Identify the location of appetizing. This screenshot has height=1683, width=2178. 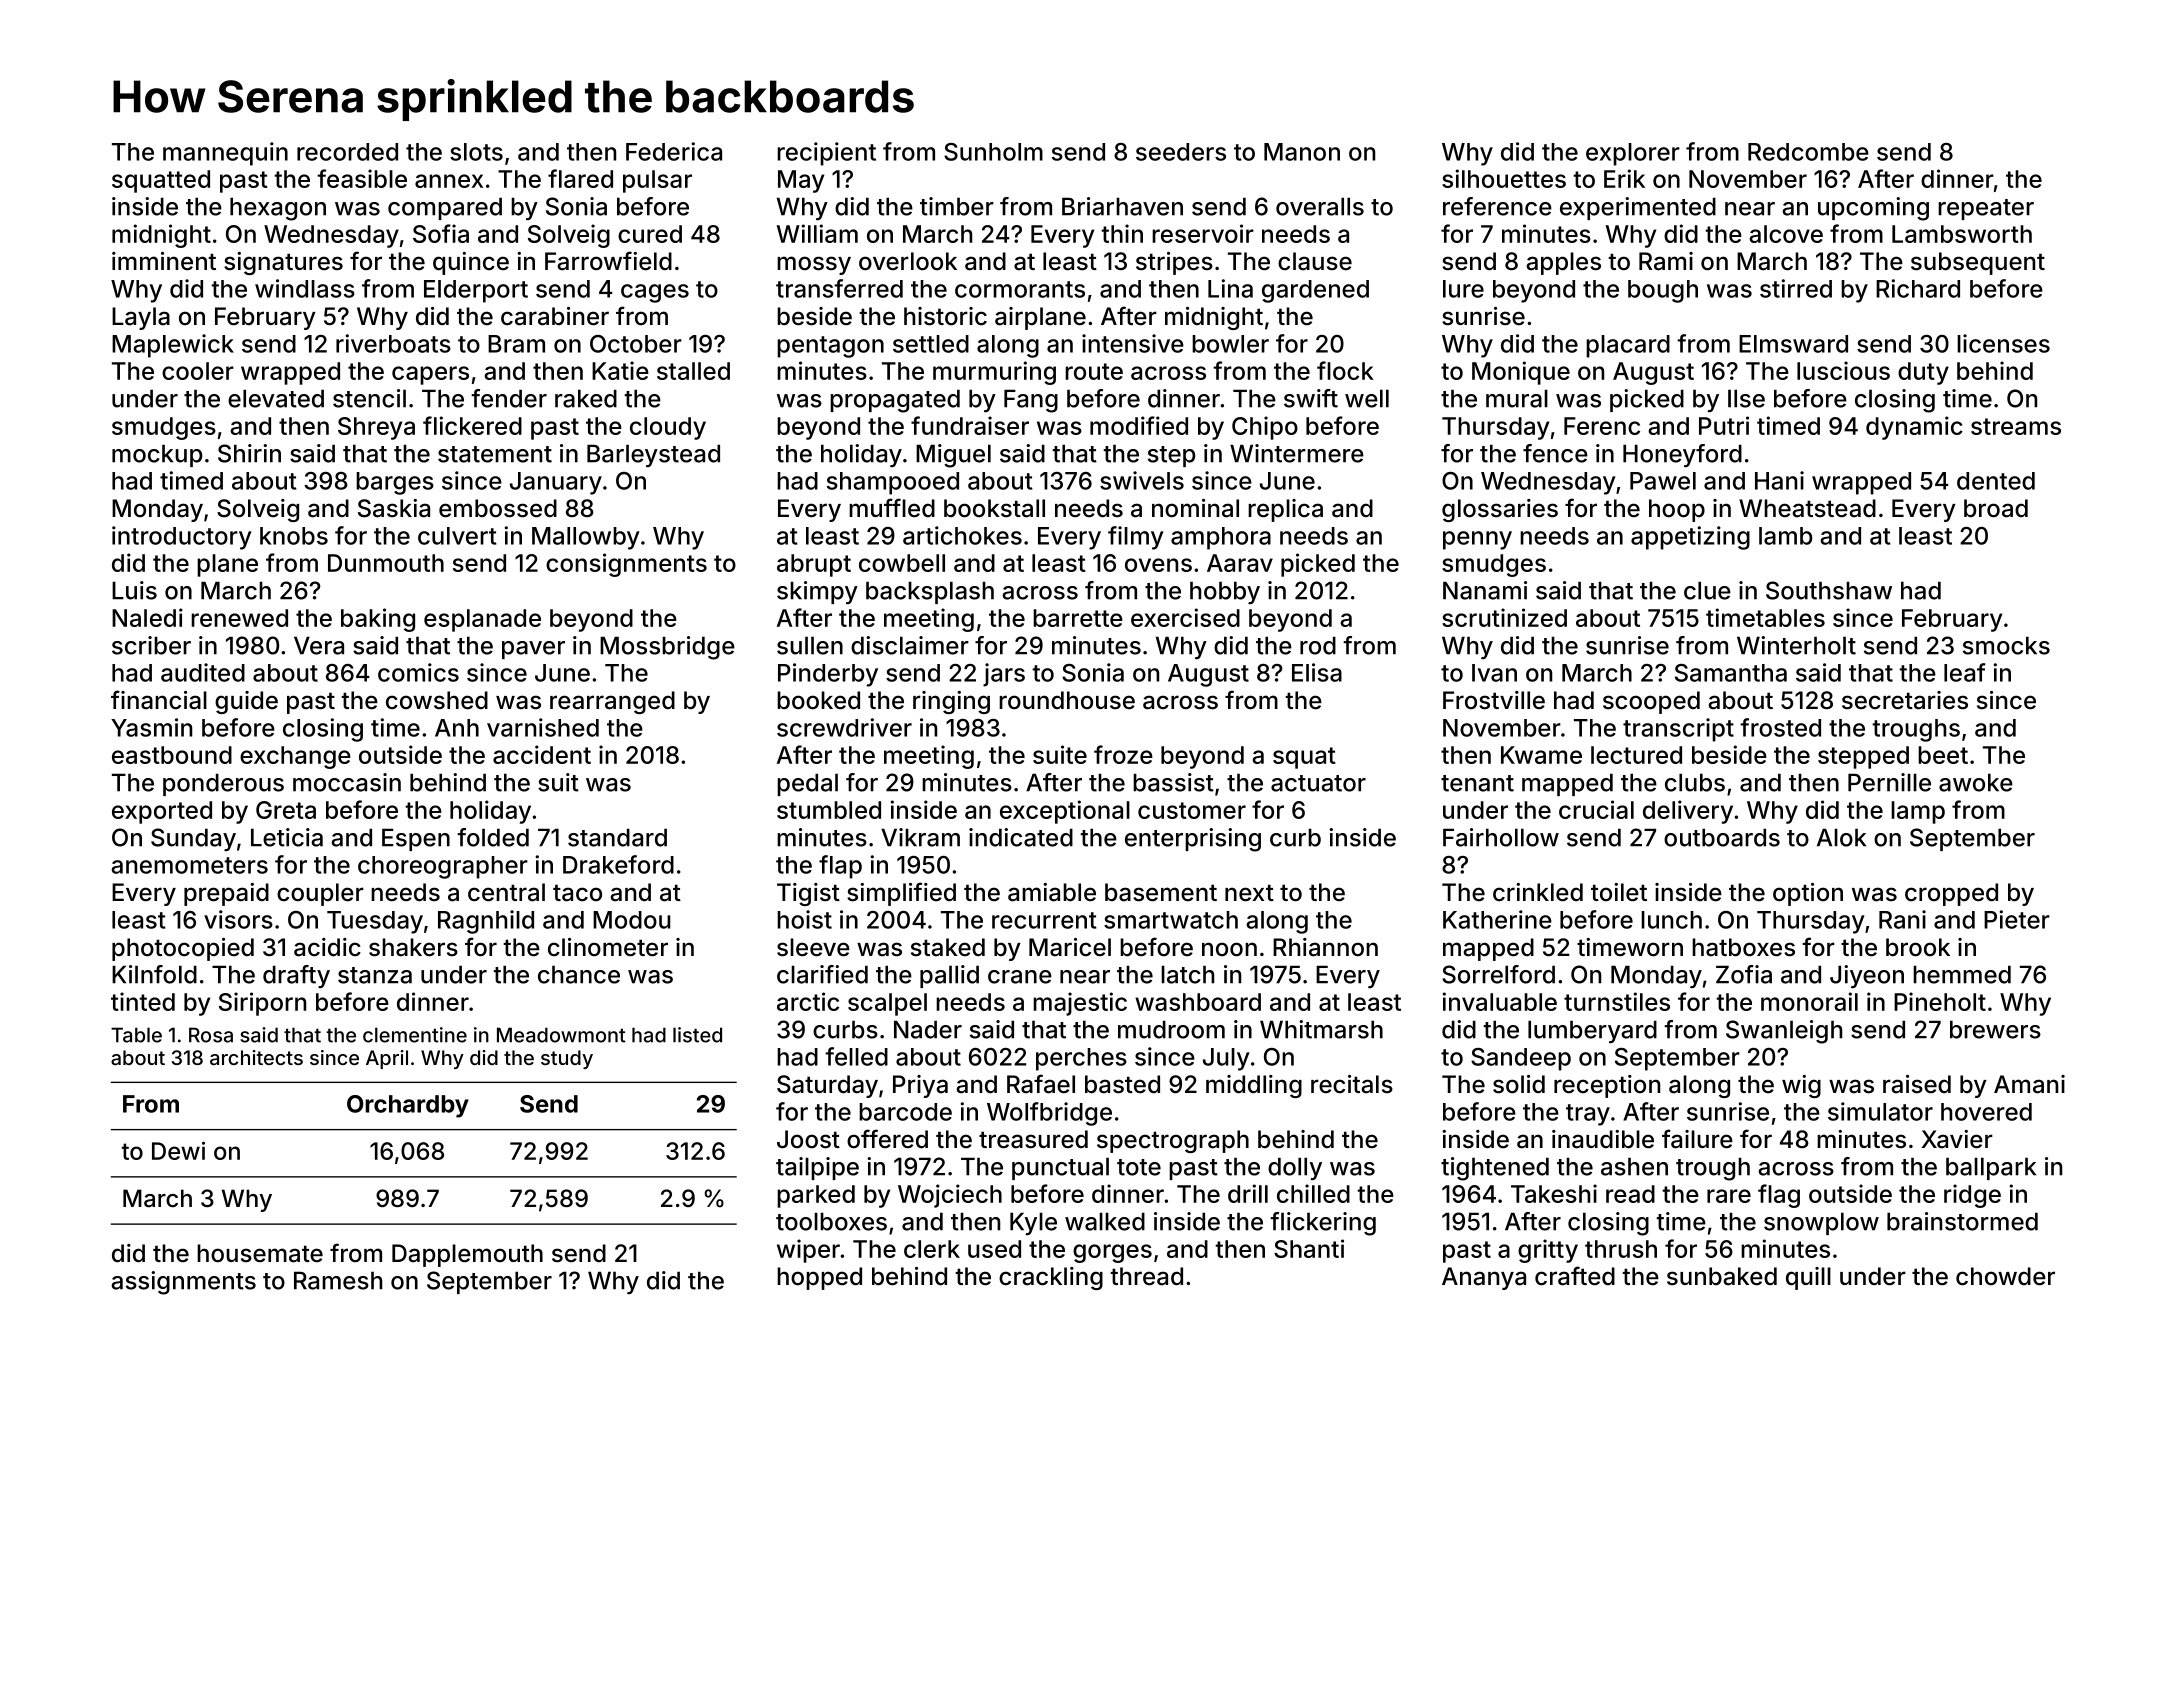
(1690, 538).
